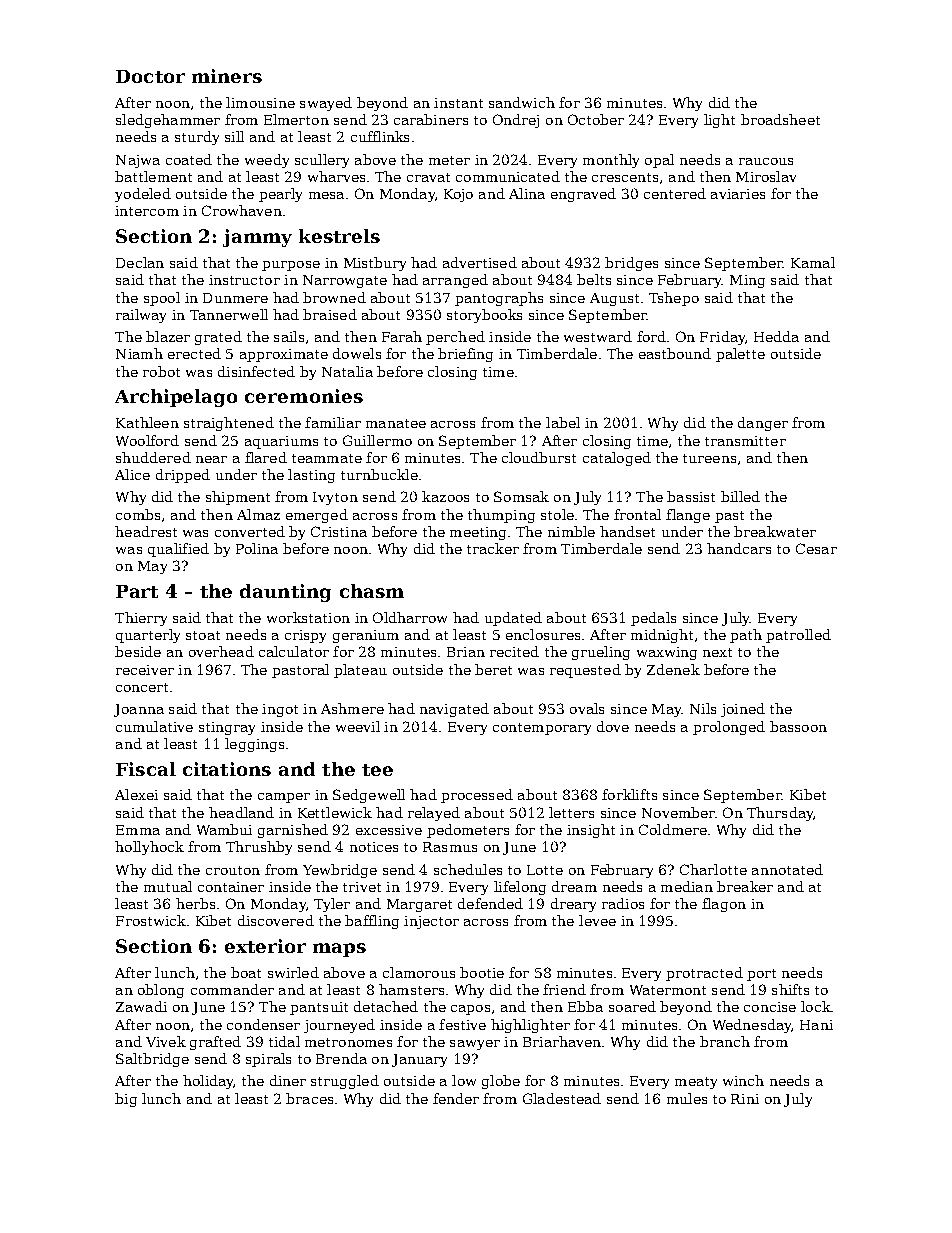  Describe the element at coordinates (445, 496) in the screenshot. I see `kazoos` at that location.
